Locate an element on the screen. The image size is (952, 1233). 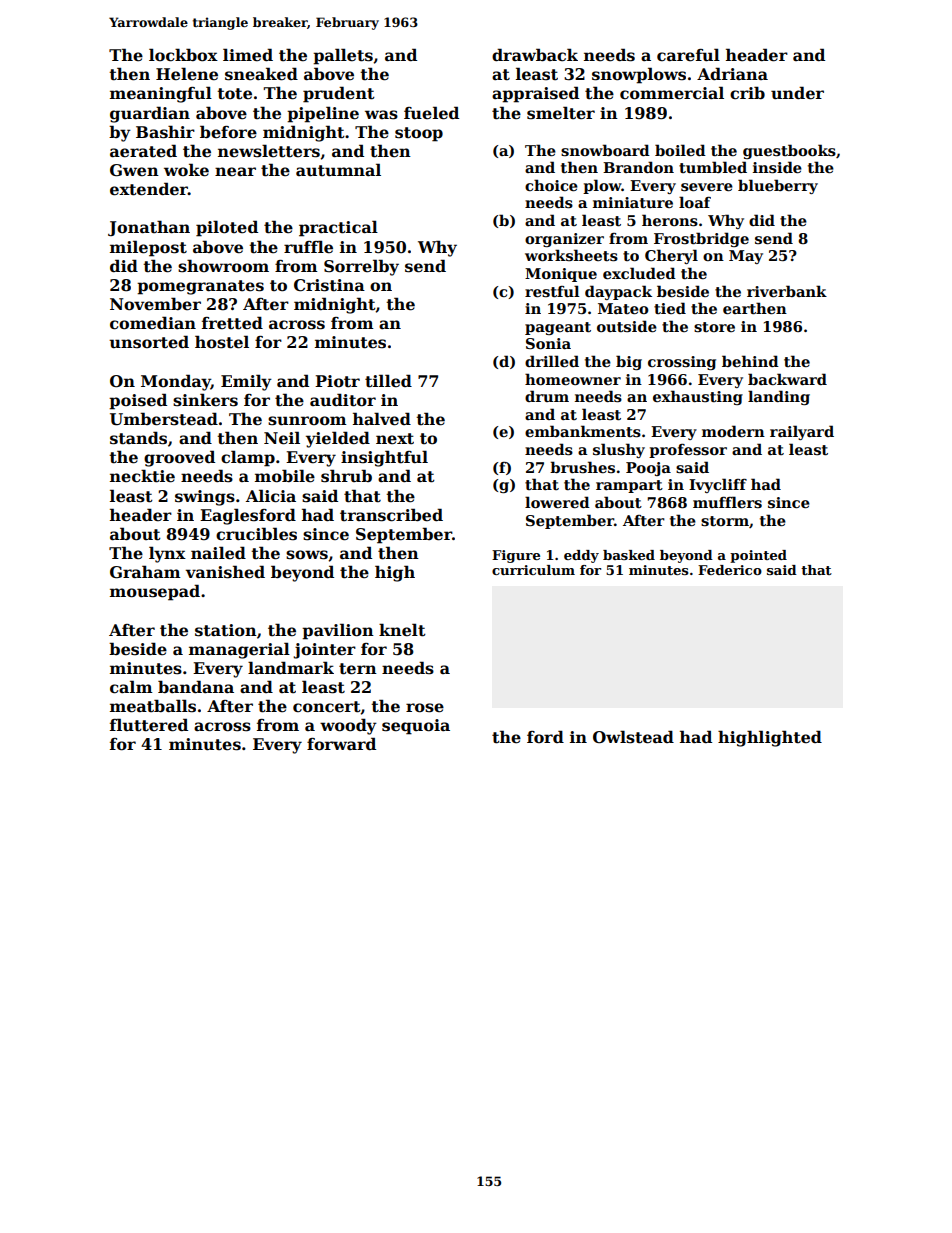
careful is located at coordinates (688, 55).
